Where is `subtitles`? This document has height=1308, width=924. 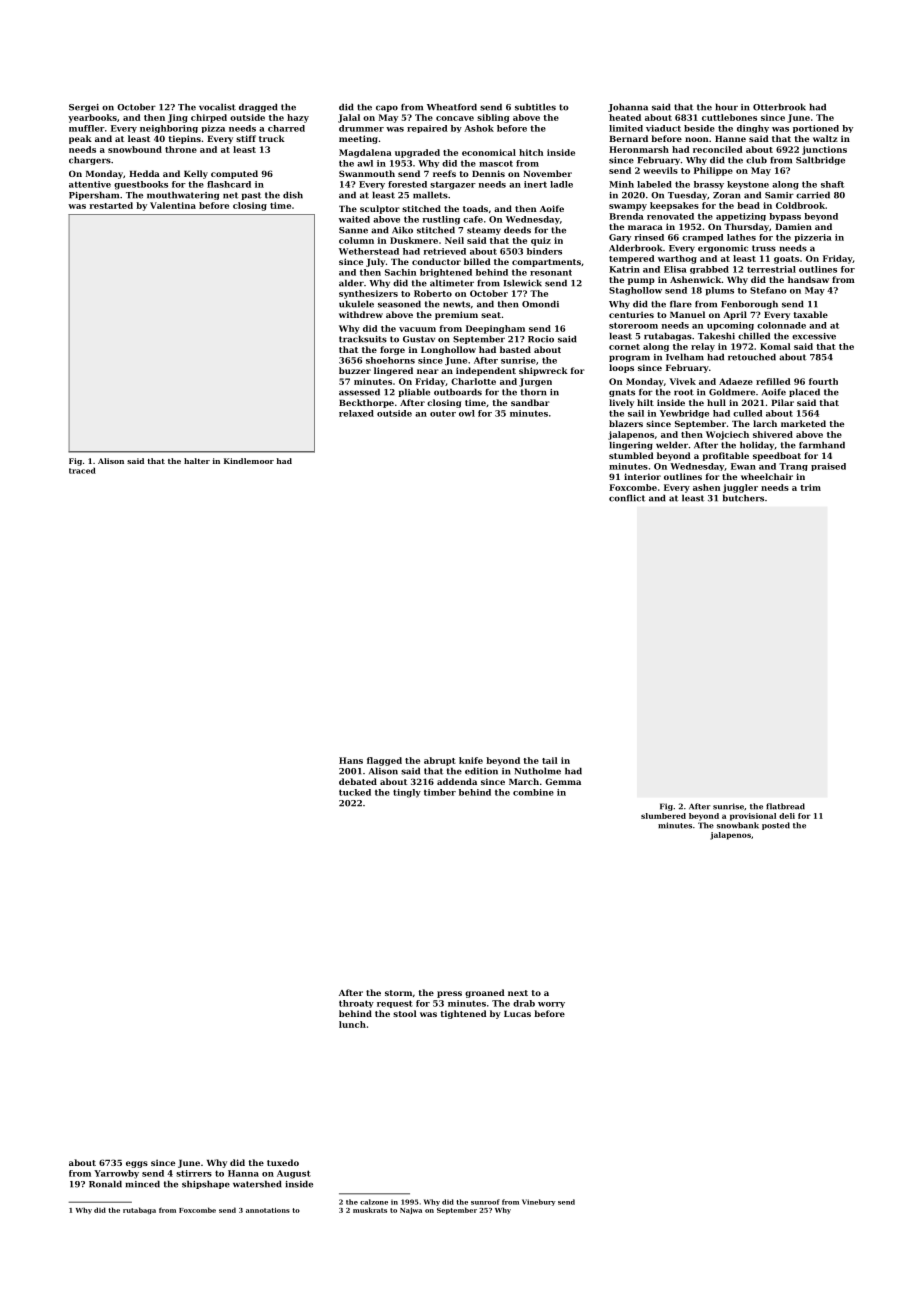
subtitles is located at coordinates (535, 107).
